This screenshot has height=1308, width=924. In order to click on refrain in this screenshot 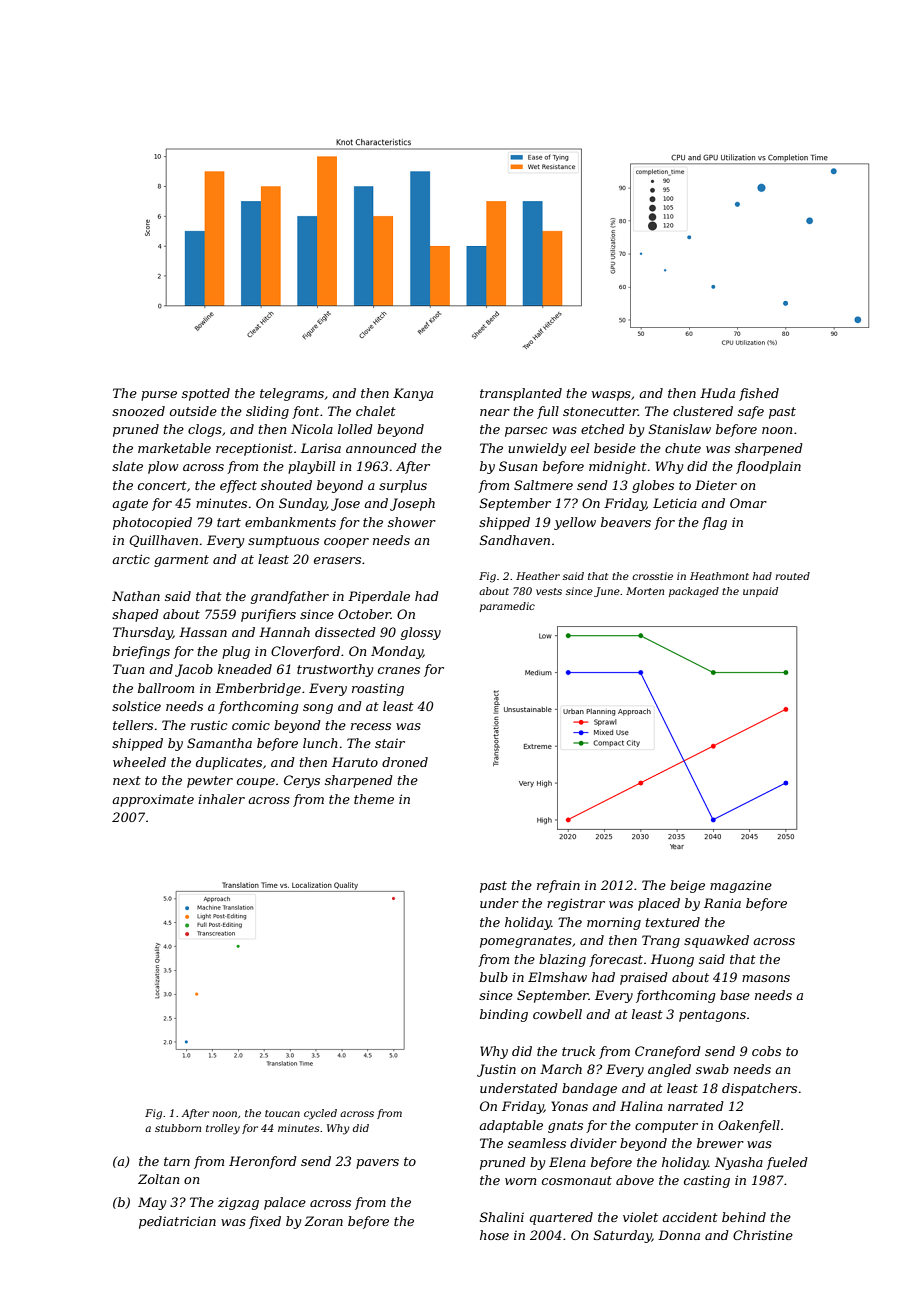, I will do `click(558, 886)`.
